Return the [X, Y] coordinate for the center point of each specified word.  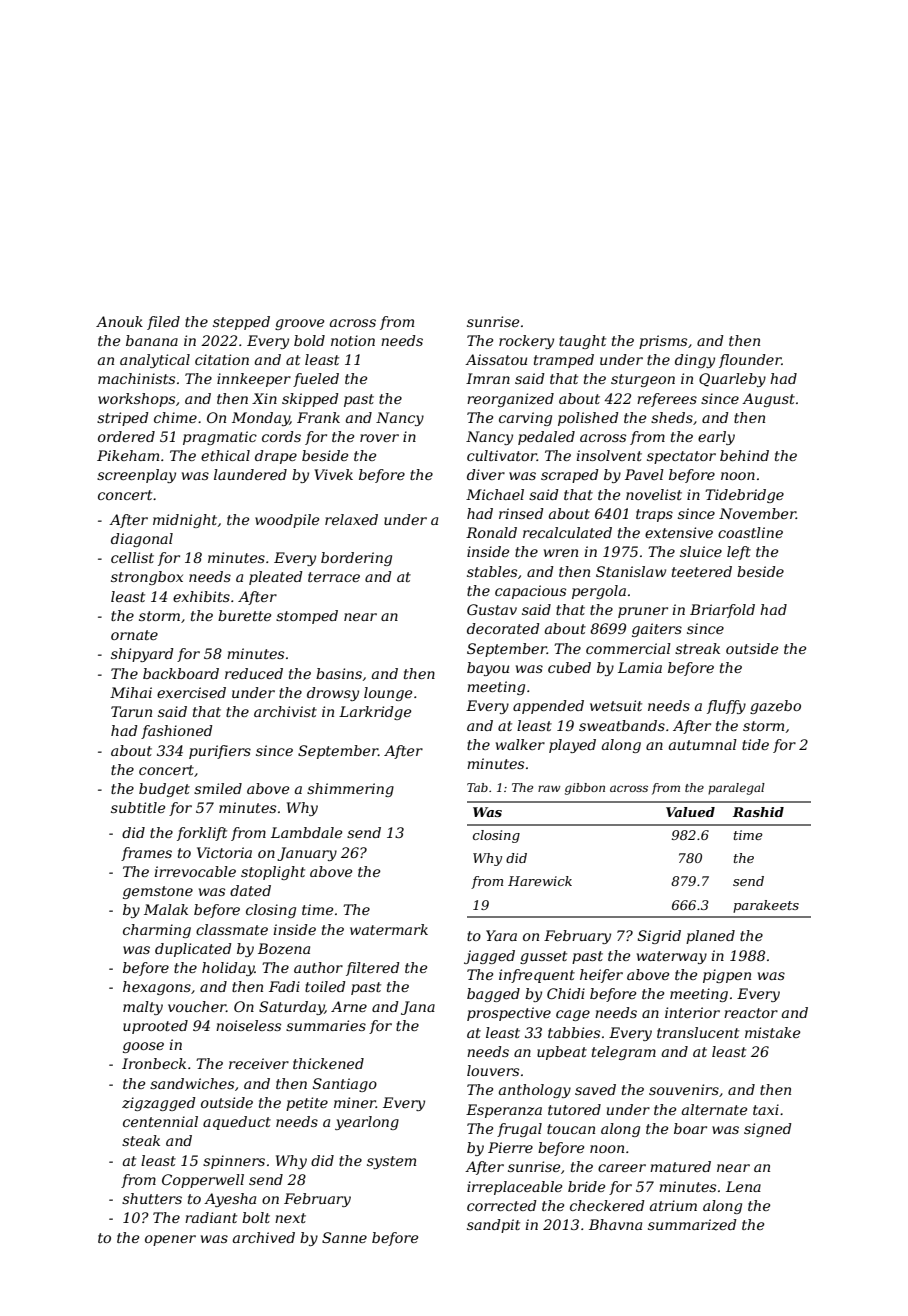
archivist [285, 711]
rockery [526, 342]
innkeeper [254, 380]
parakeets [766, 906]
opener [170, 1240]
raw [549, 788]
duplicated [193, 950]
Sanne [344, 1237]
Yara [501, 935]
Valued [690, 812]
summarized [692, 1225]
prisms [663, 342]
